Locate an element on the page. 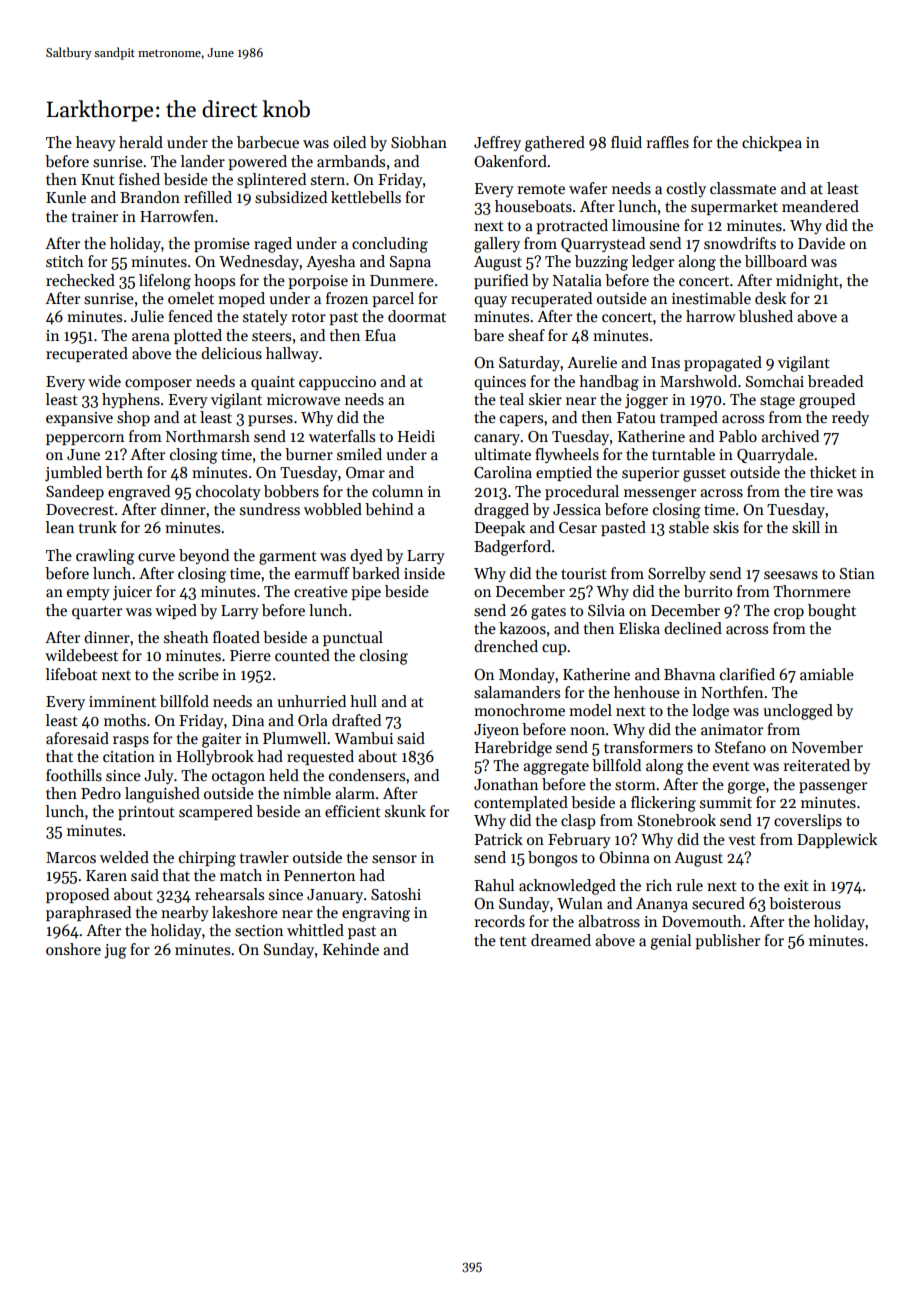  heavy is located at coordinates (96, 143).
